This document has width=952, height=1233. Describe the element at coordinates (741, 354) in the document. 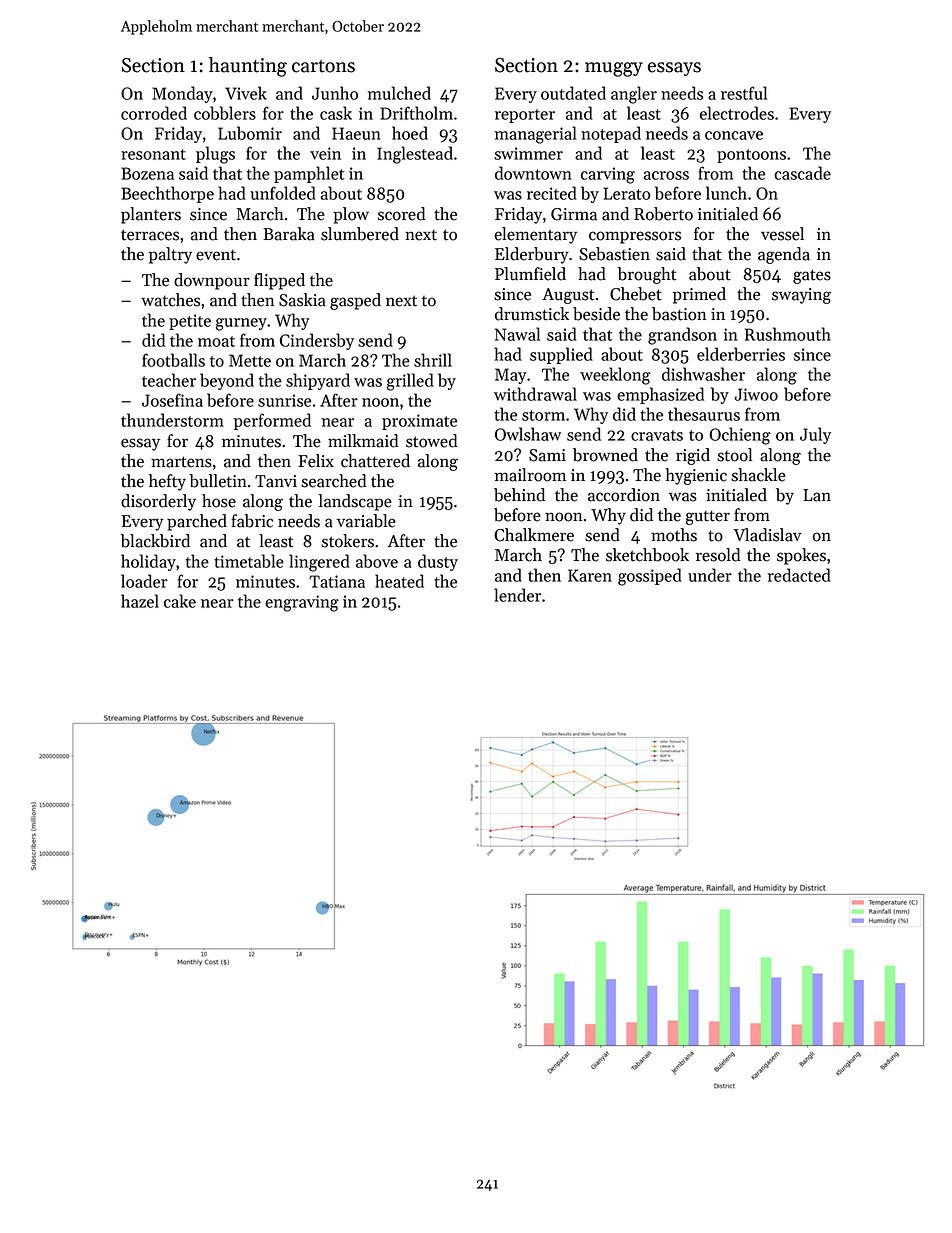

I see `elderberries` at that location.
